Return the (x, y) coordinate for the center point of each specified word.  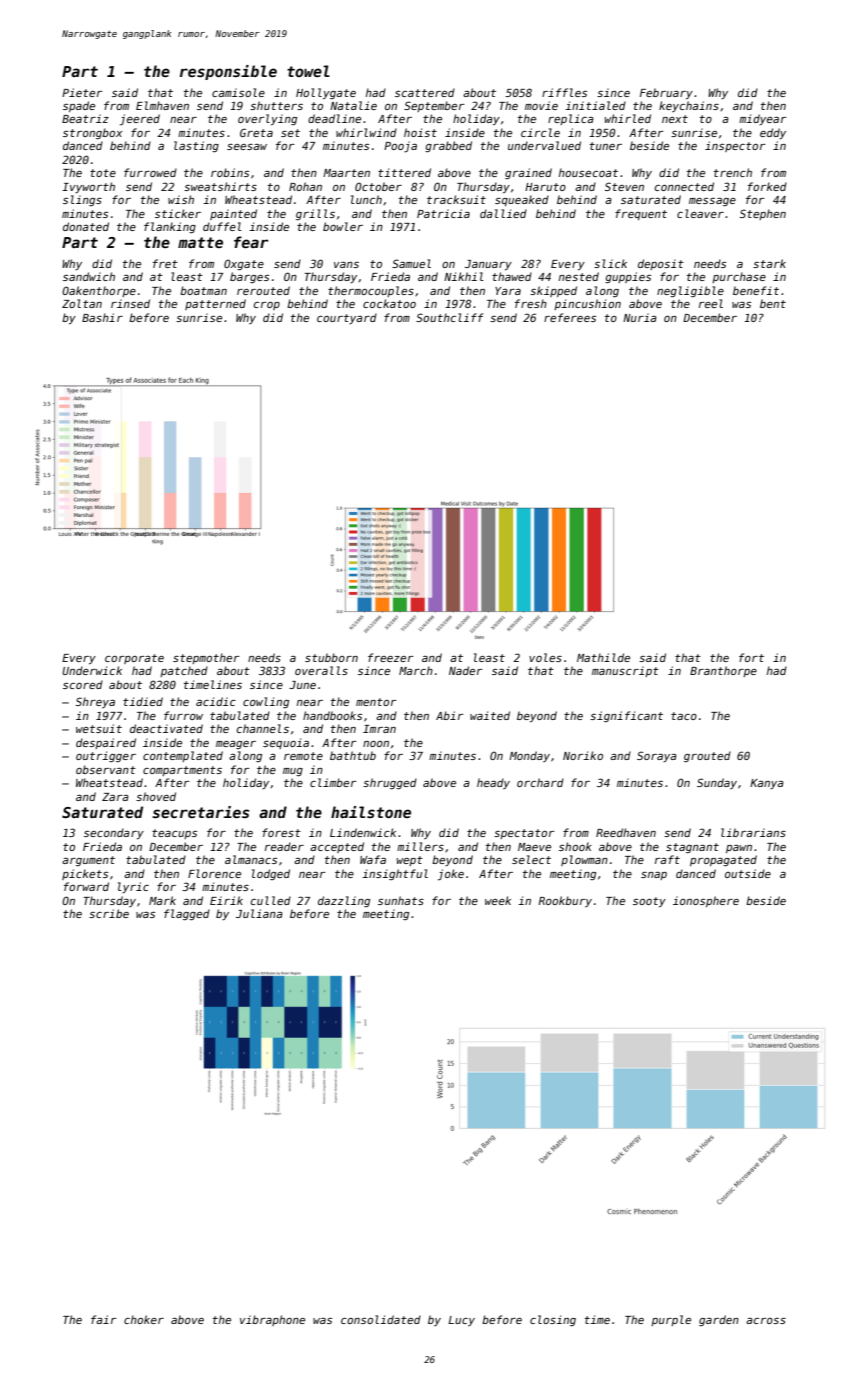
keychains (689, 106)
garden (719, 1320)
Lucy (462, 1321)
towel (308, 71)
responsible (228, 72)
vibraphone (272, 1320)
